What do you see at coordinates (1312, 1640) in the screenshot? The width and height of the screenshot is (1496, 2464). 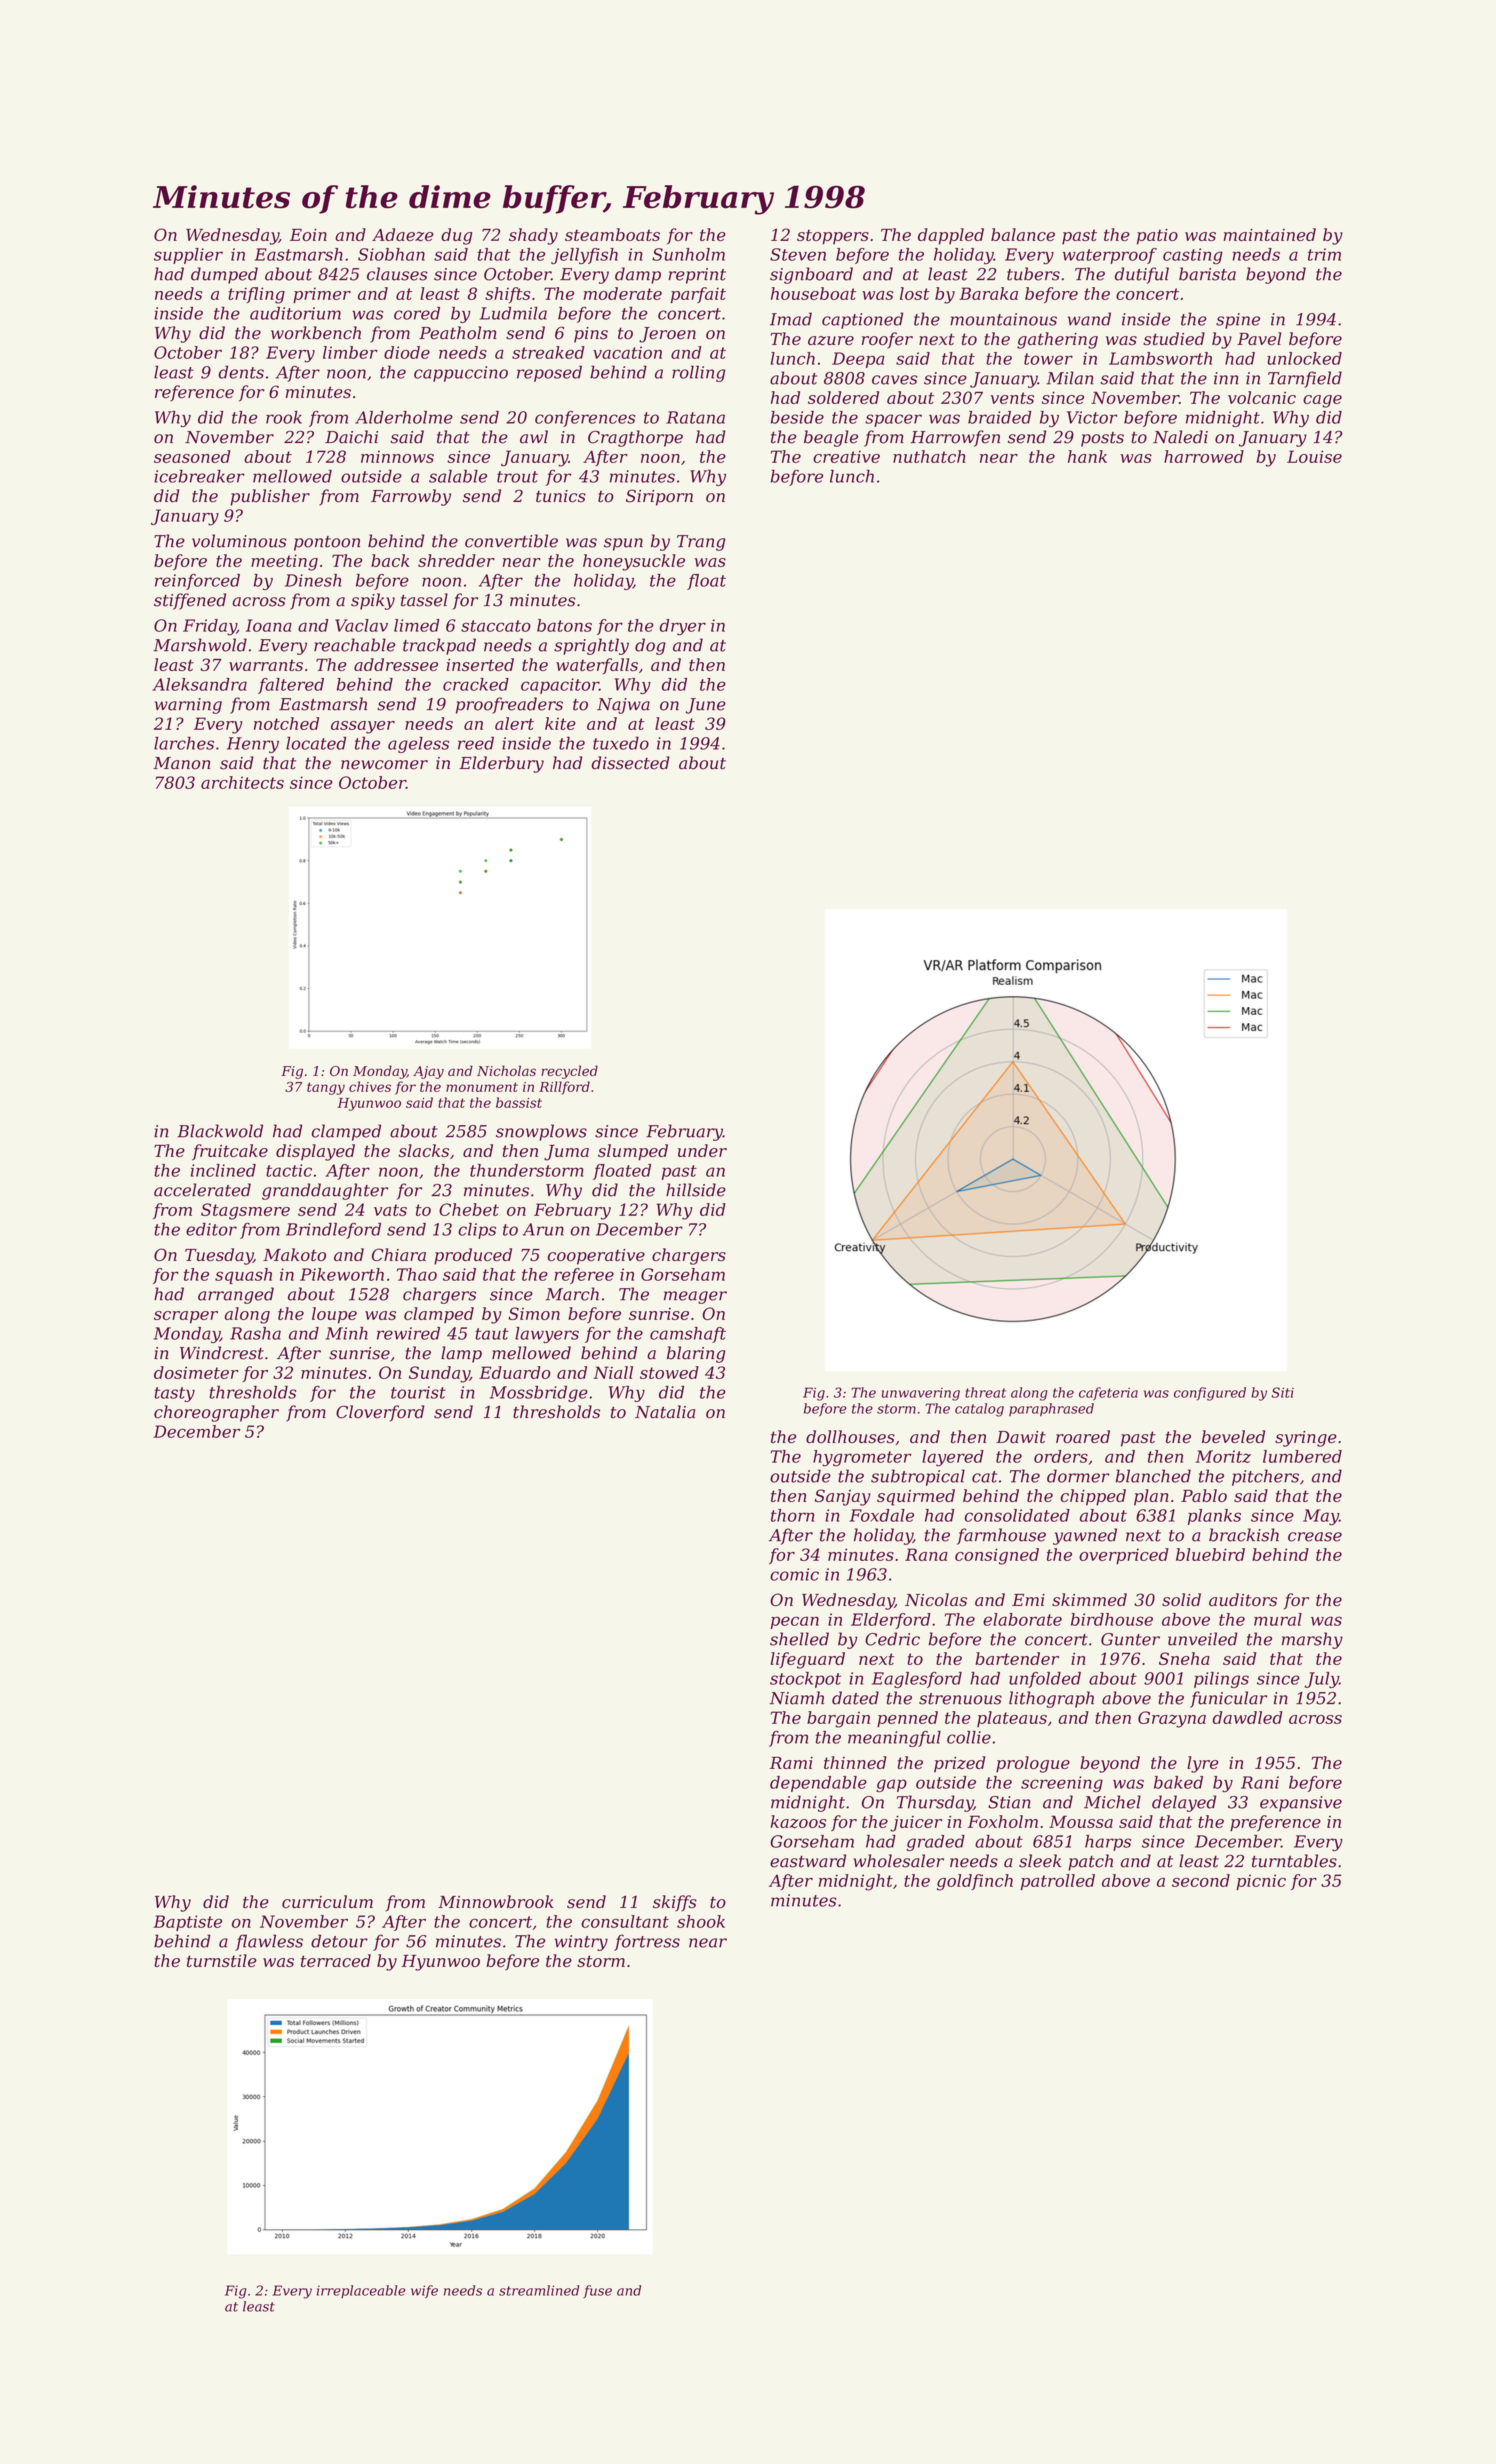 I see `marshy` at bounding box center [1312, 1640].
